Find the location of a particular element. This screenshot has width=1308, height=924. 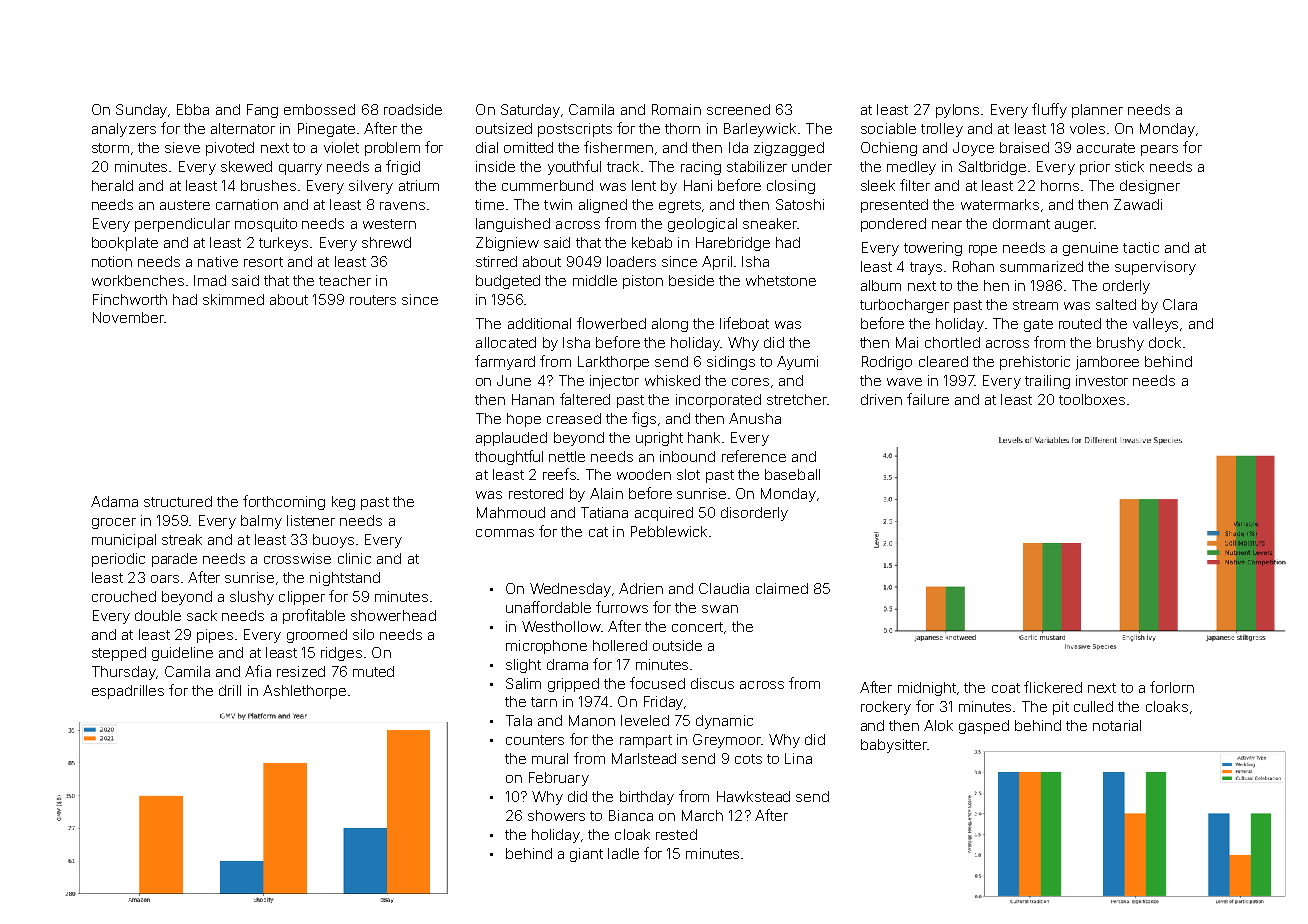

pylons is located at coordinates (957, 111).
